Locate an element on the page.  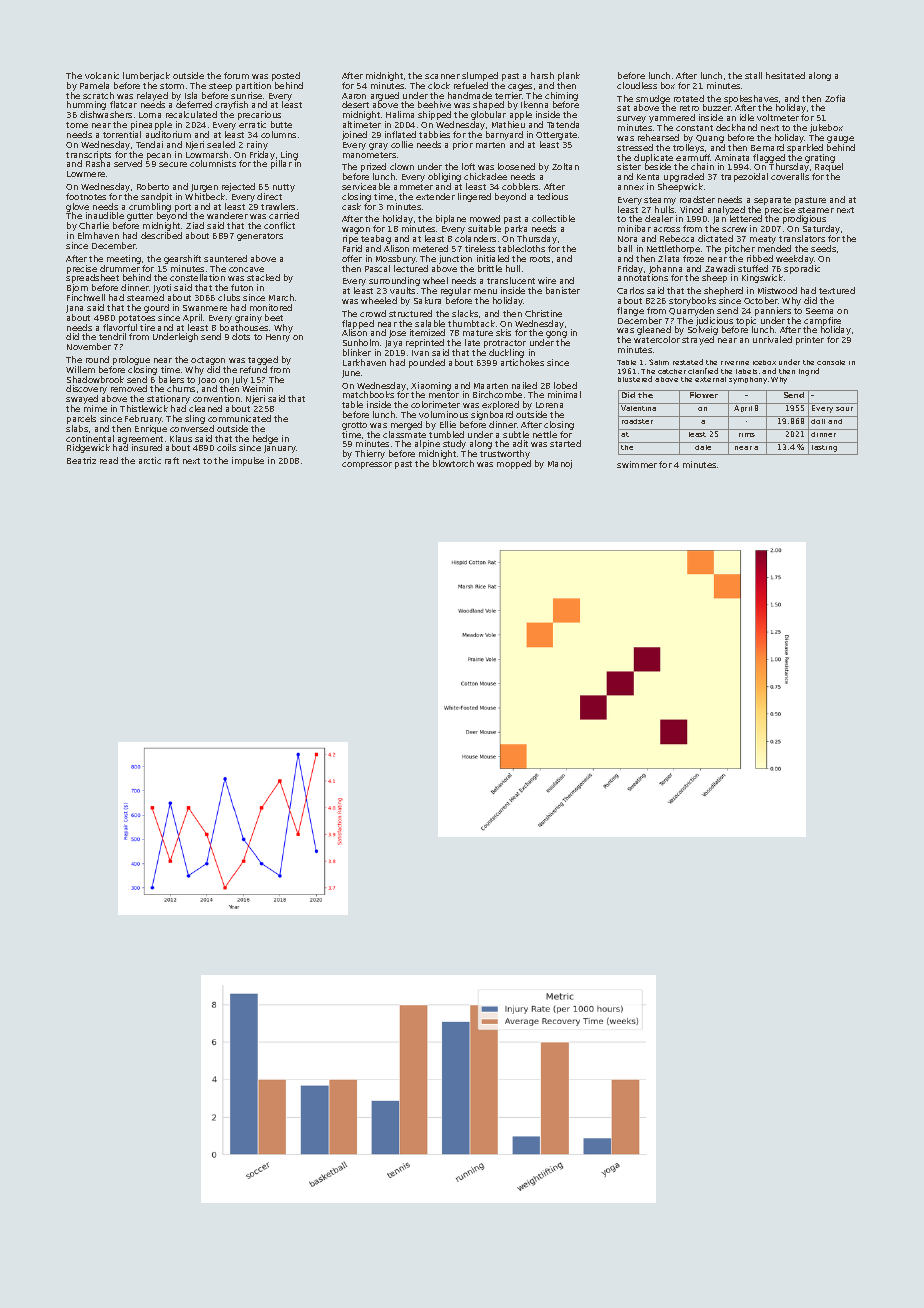
posted is located at coordinates (286, 76).
